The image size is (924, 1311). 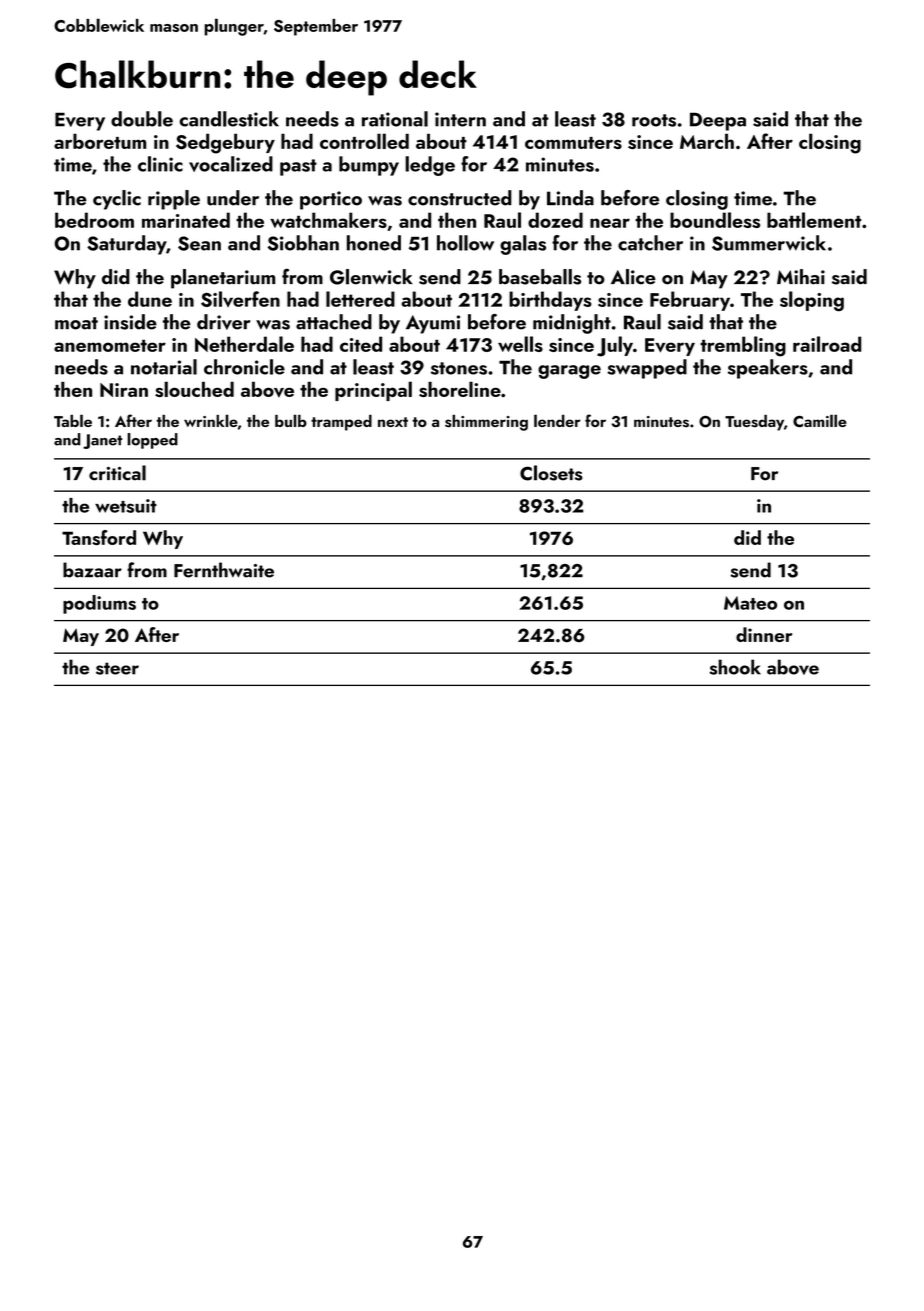 What do you see at coordinates (572, 324) in the screenshot?
I see `midnight` at bounding box center [572, 324].
